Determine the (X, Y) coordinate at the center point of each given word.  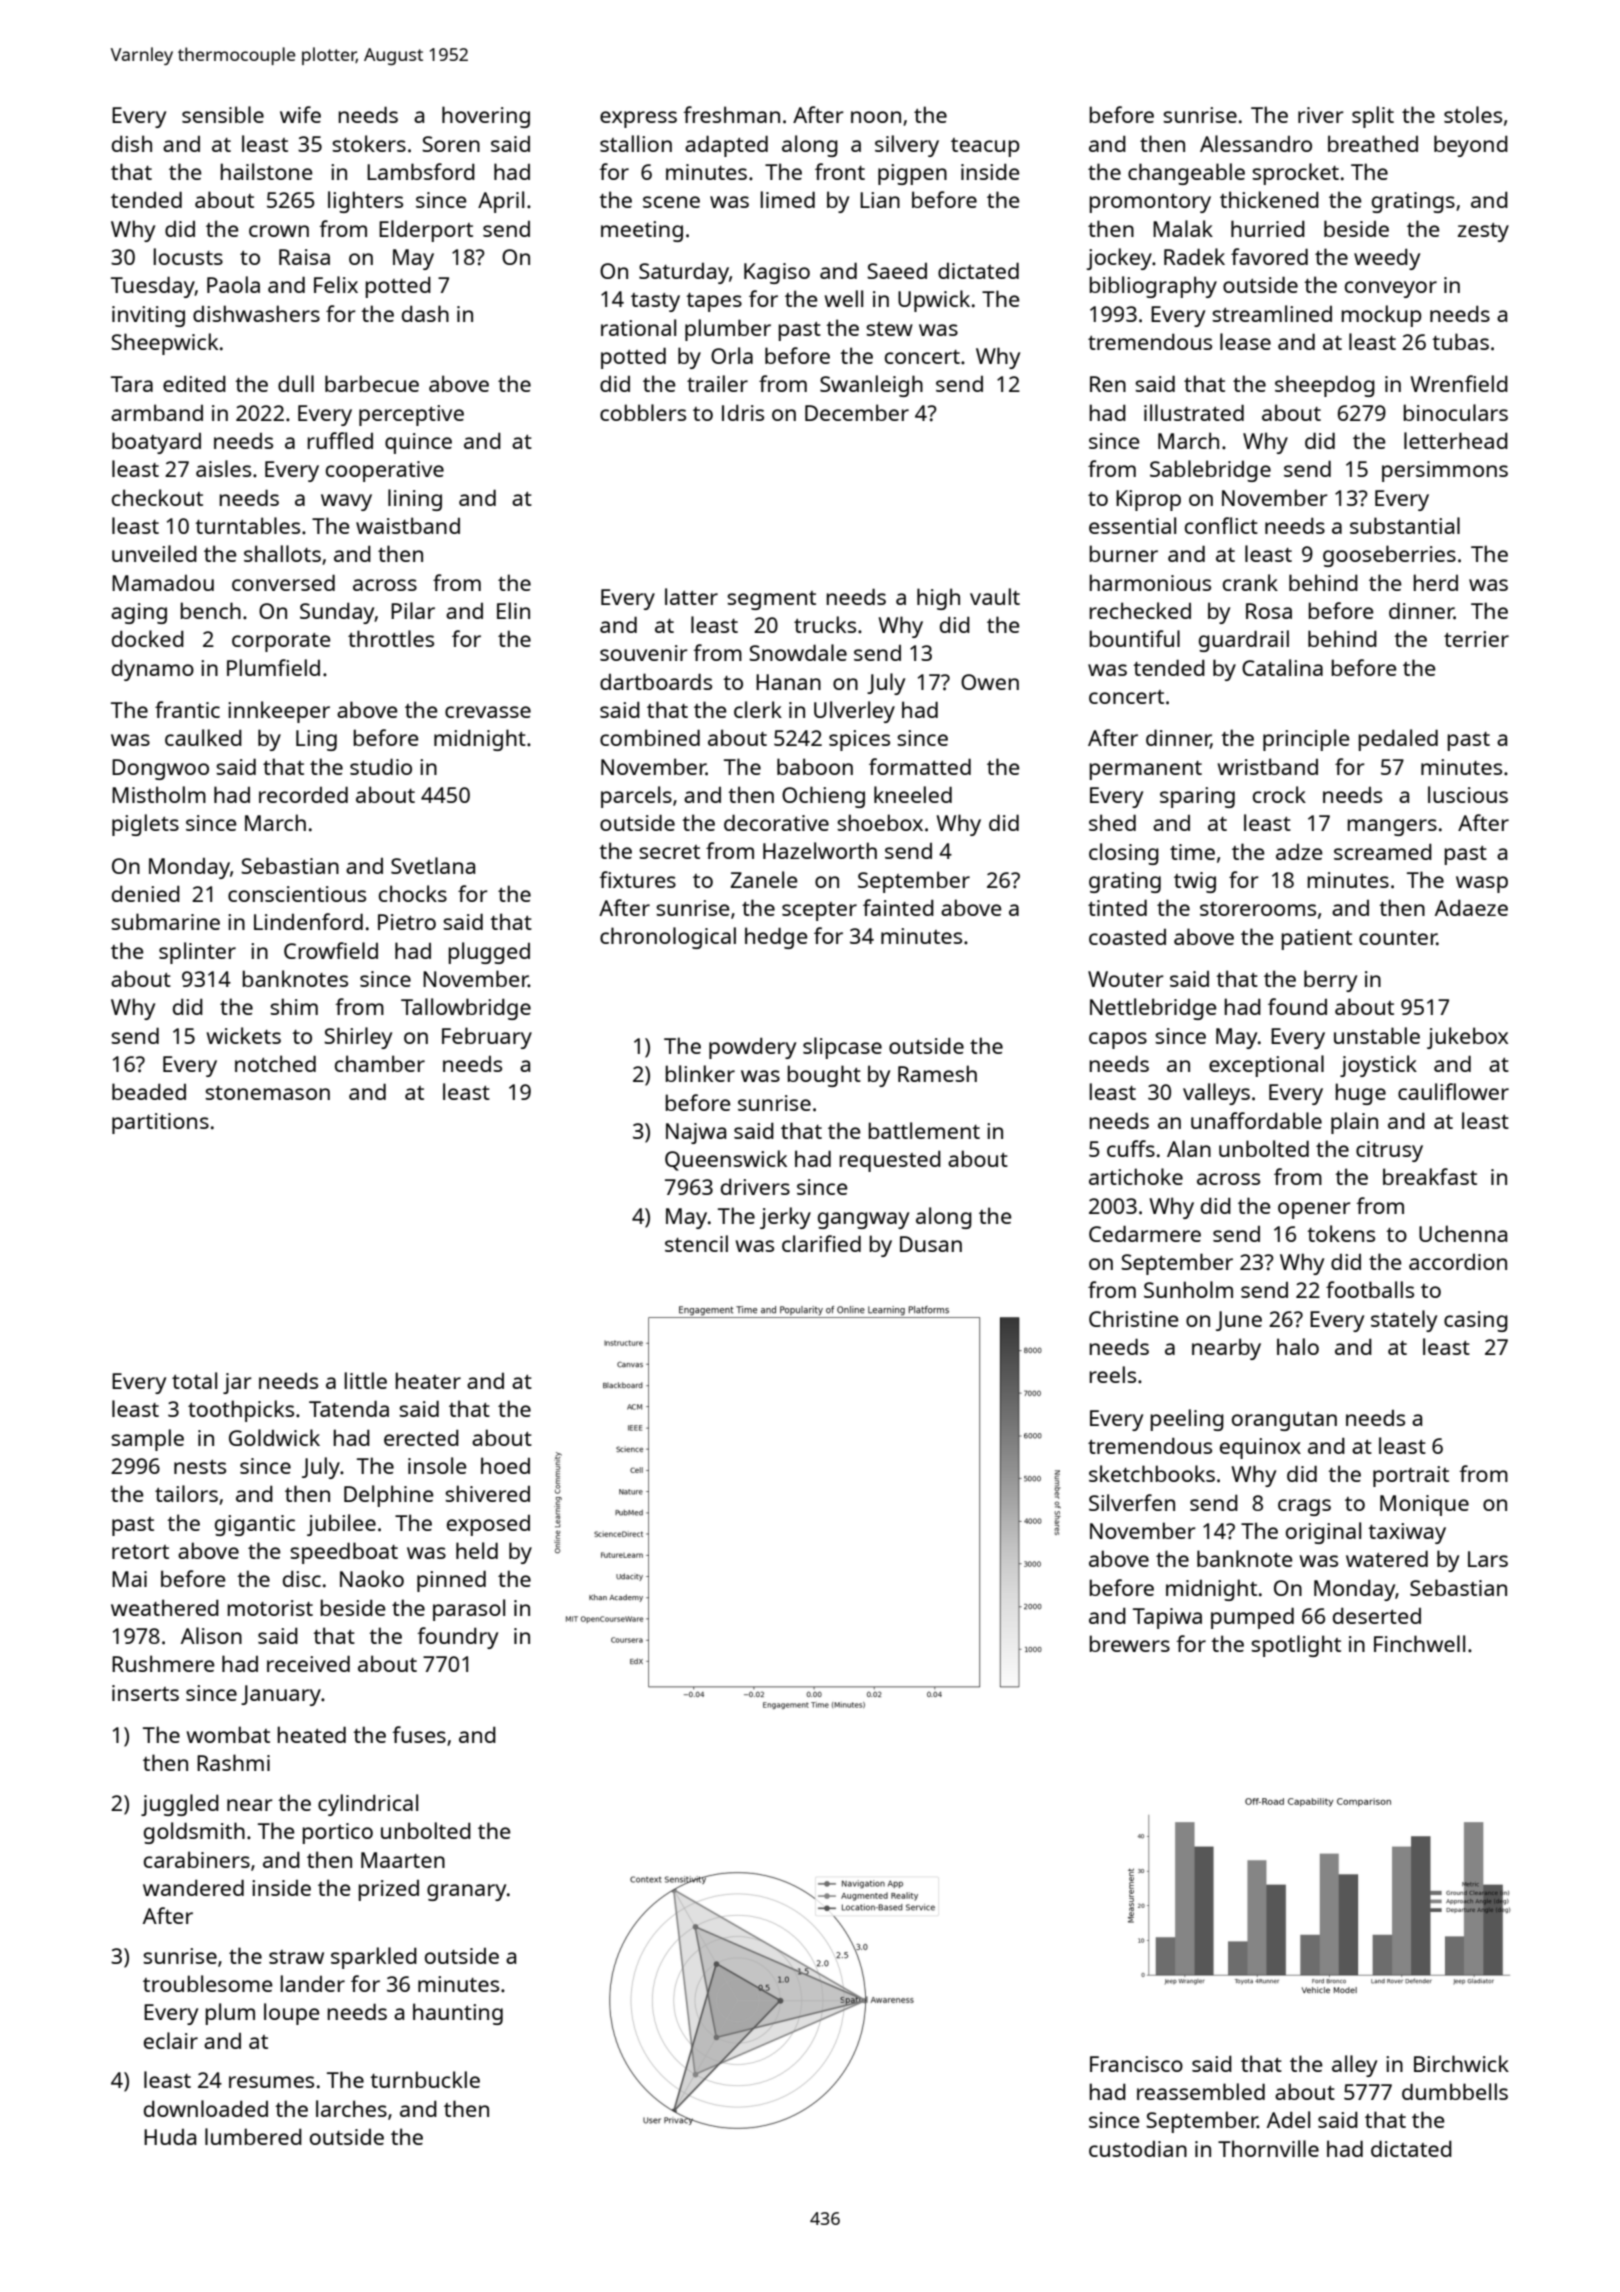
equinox (1260, 1448)
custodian (1138, 2149)
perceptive (411, 415)
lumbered (253, 2136)
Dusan (931, 1244)
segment (771, 600)
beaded (149, 1091)
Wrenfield (1459, 383)
